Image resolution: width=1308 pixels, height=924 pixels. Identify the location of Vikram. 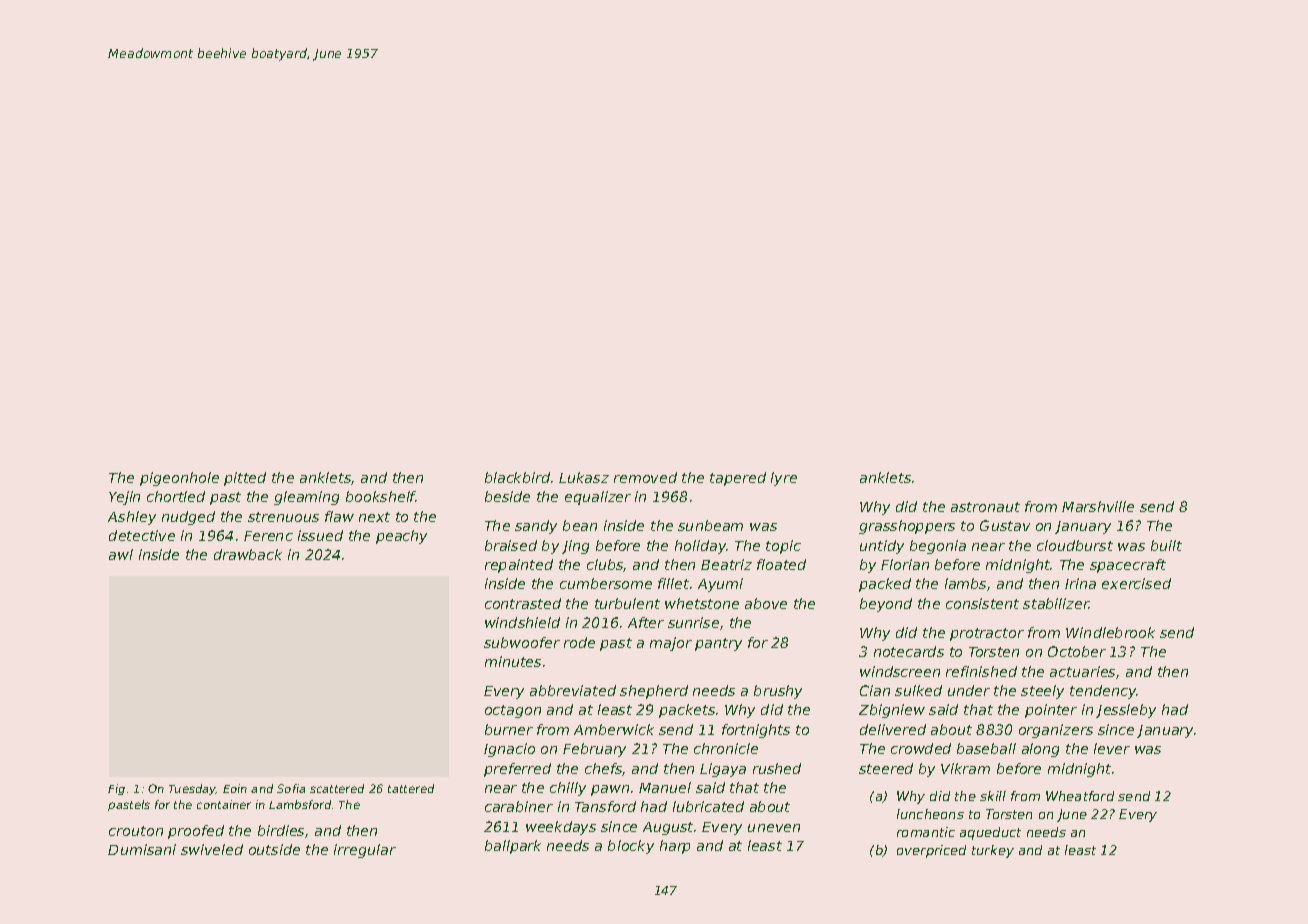
(965, 768).
